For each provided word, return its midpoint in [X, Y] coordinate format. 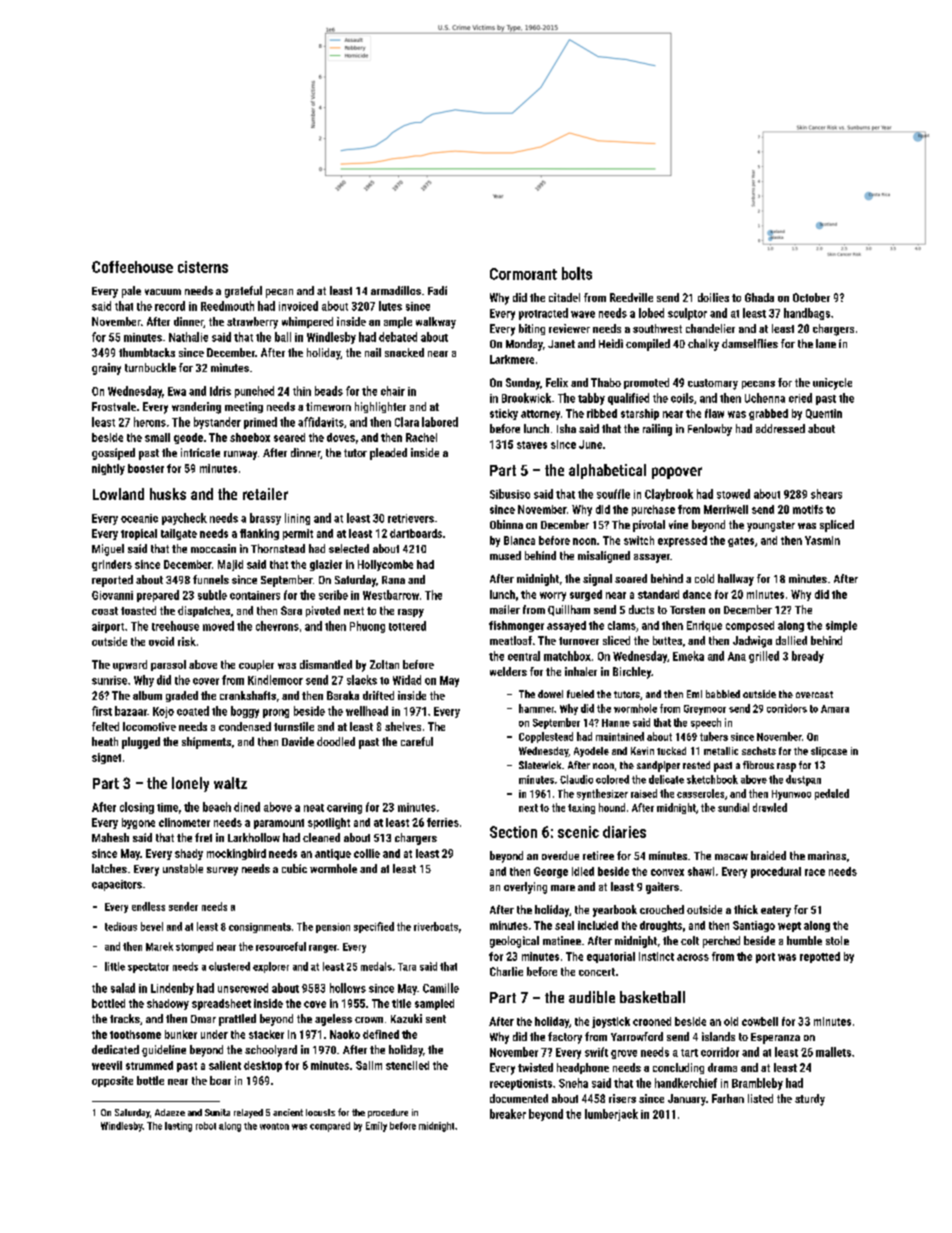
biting [532, 329]
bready [808, 657]
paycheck [184, 519]
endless [148, 906]
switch [639, 540]
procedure [388, 1113]
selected [349, 548]
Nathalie [188, 337]
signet [106, 758]
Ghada [759, 297]
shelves [403, 726]
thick [746, 909]
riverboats [436, 926]
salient [225, 1065]
